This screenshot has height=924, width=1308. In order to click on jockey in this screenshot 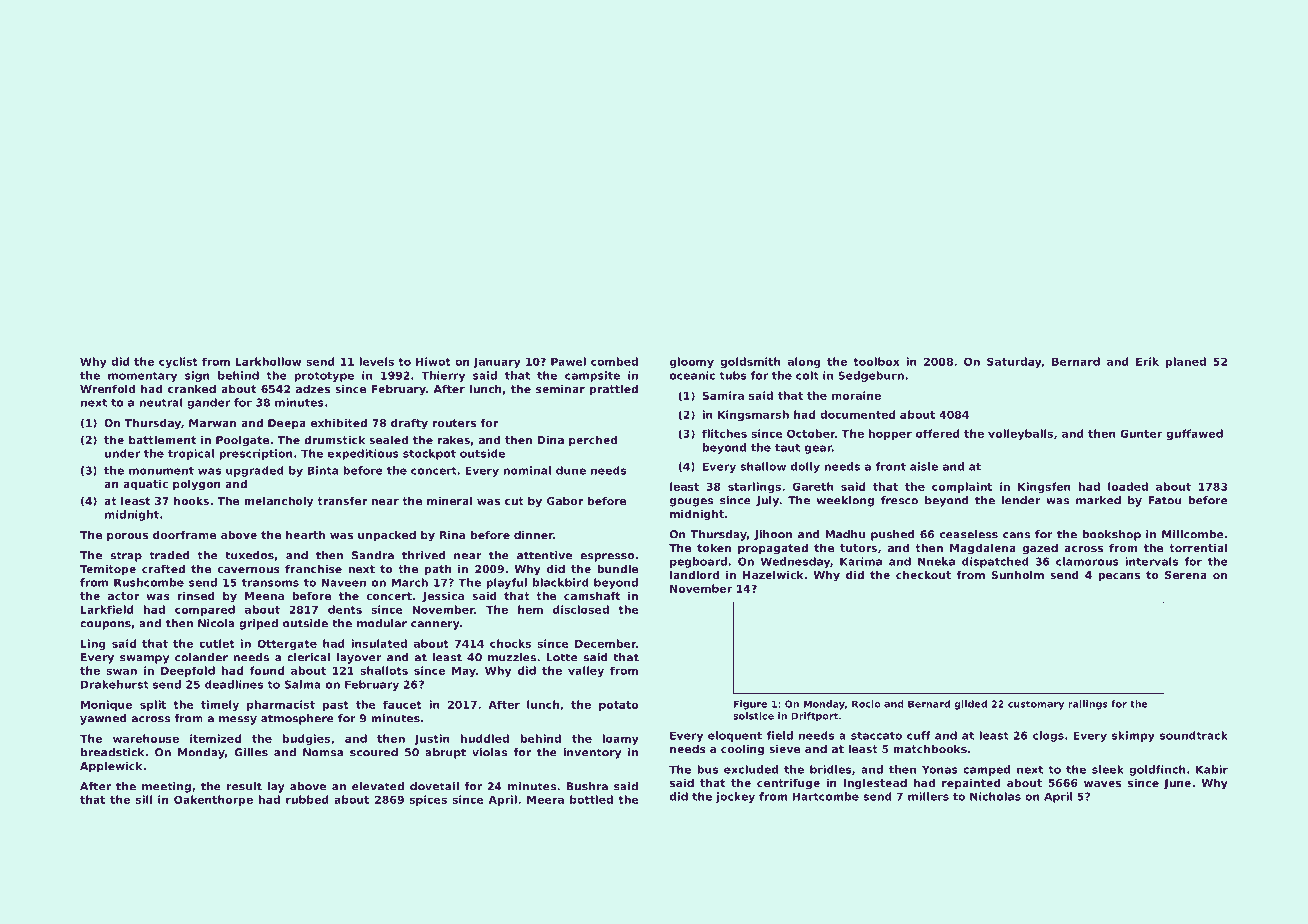, I will do `click(735, 797)`.
